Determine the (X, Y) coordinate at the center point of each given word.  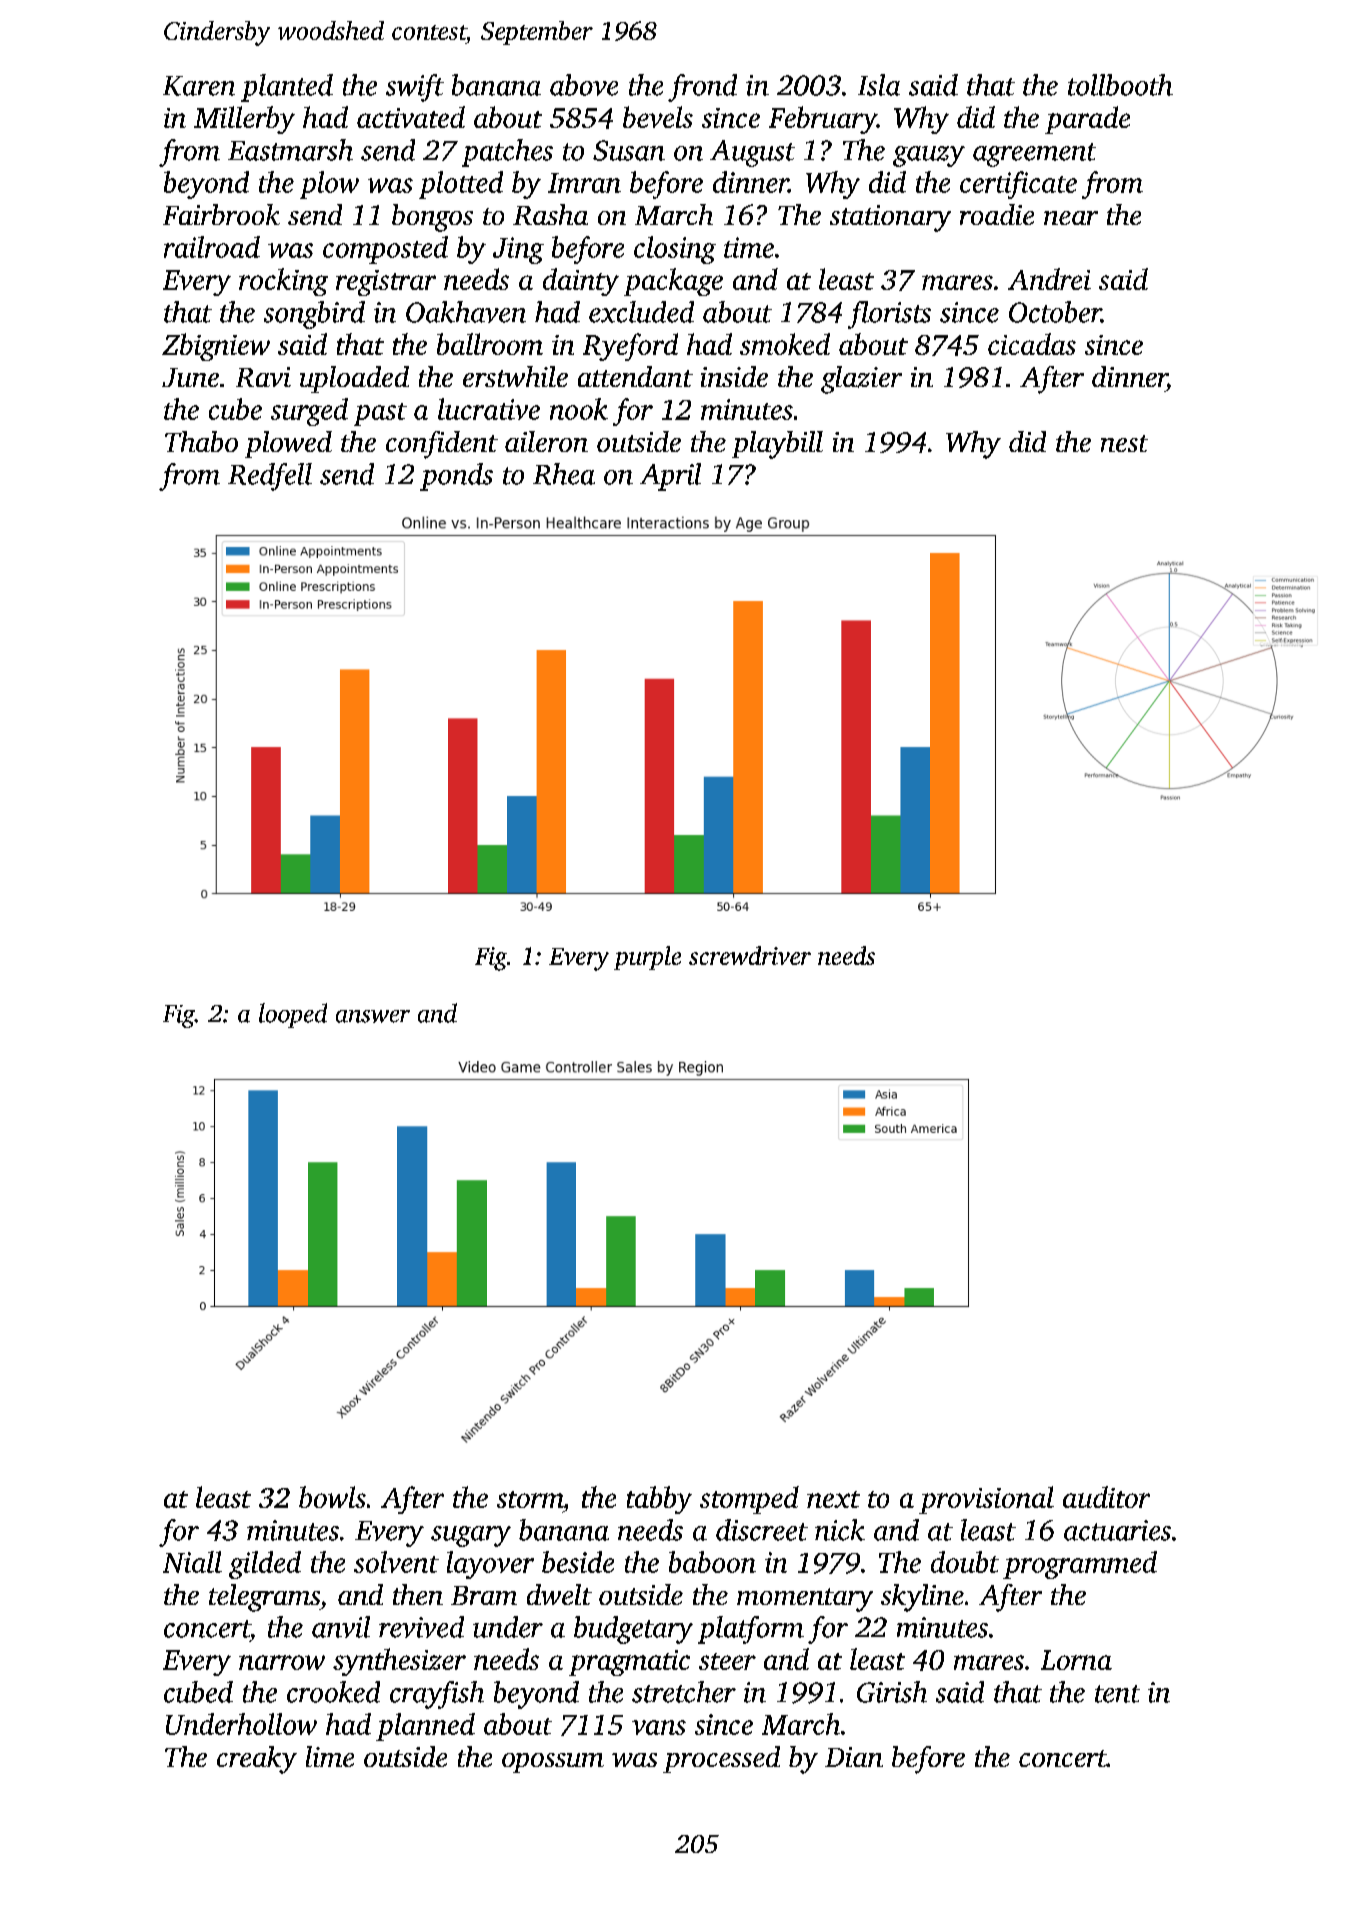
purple (647, 958)
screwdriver (750, 955)
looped (293, 1015)
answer (373, 1016)
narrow (282, 1662)
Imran (584, 183)
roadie (997, 214)
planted (287, 88)
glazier (861, 380)
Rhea (564, 474)
